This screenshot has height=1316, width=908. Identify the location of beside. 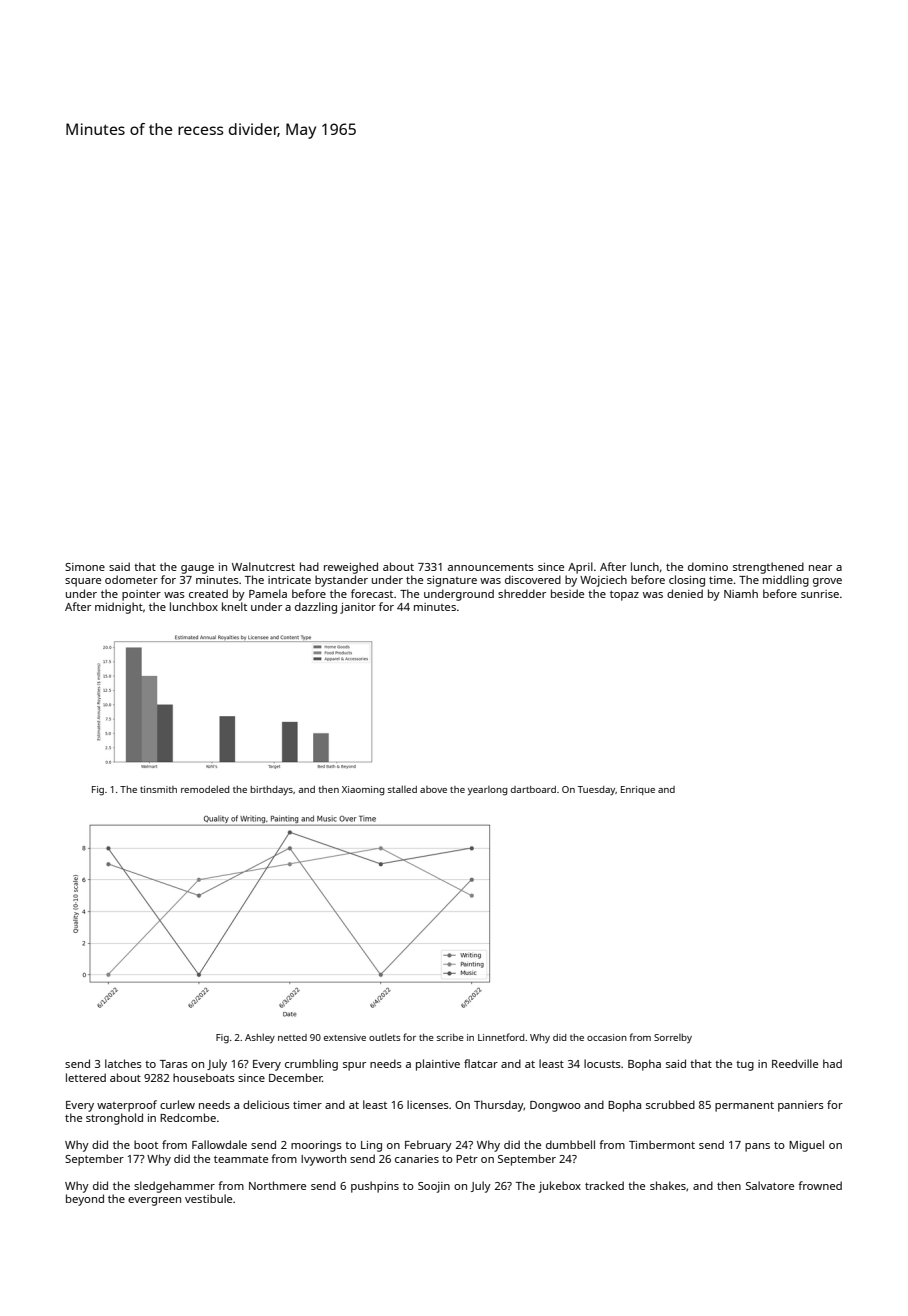
(567, 593).
